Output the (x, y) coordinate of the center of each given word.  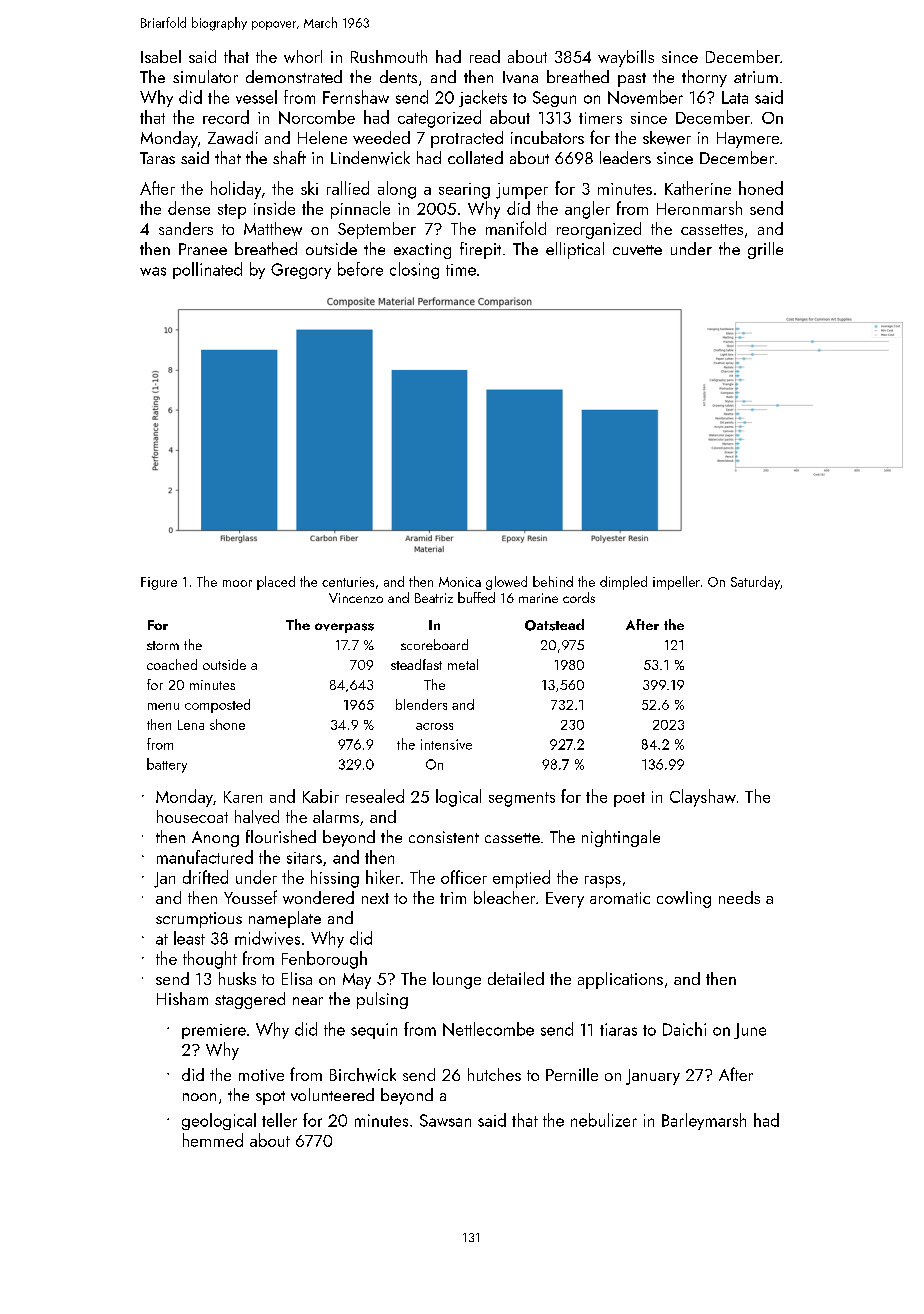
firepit (480, 250)
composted (217, 706)
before (360, 269)
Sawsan (445, 1120)
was (153, 271)
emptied (521, 879)
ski (309, 188)
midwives (267, 938)
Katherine (698, 188)
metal (463, 664)
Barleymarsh (704, 1121)
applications (620, 980)
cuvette (637, 250)
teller (279, 1120)
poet (629, 799)
